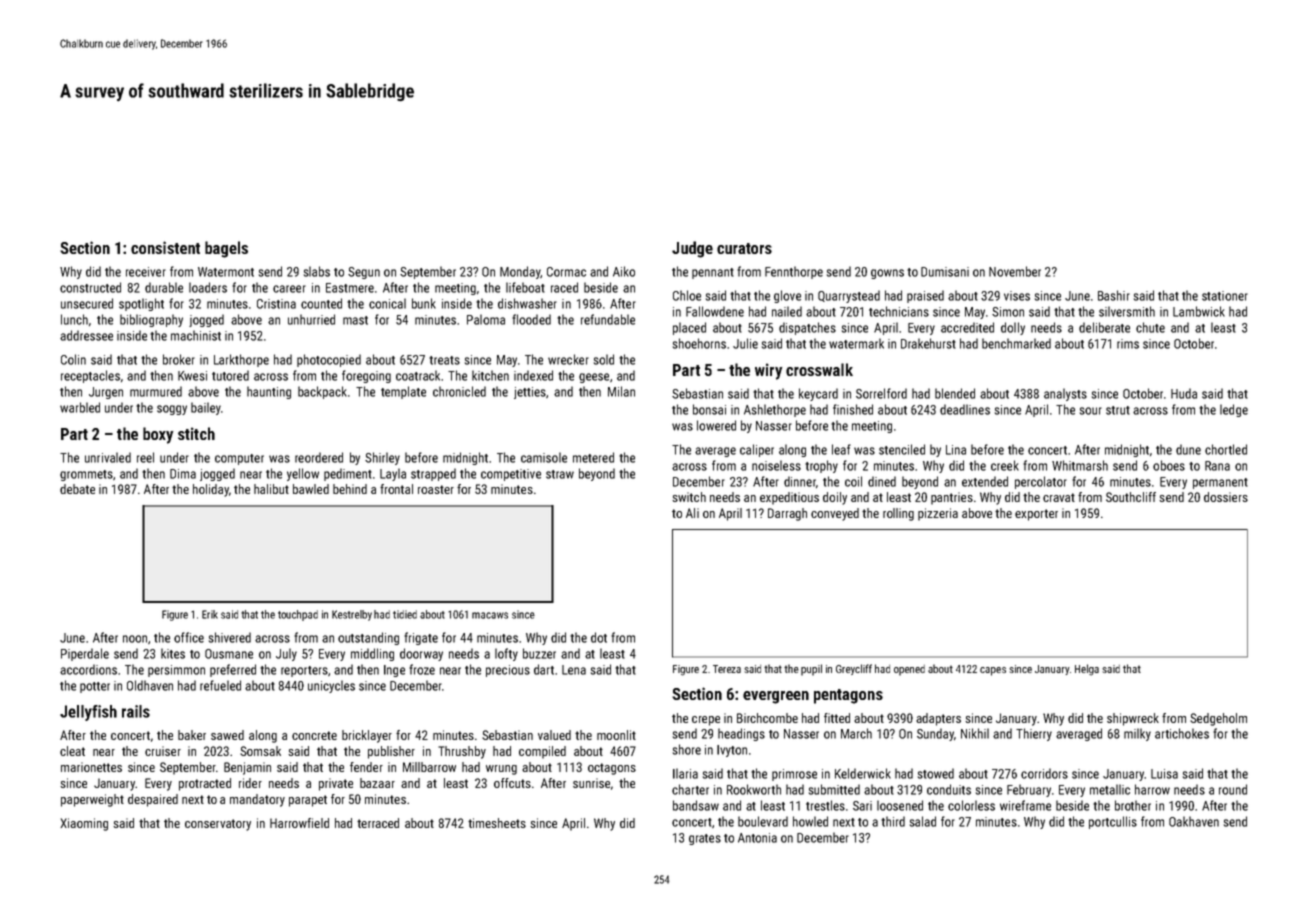  What do you see at coordinates (967, 327) in the document?
I see `accredited` at bounding box center [967, 327].
